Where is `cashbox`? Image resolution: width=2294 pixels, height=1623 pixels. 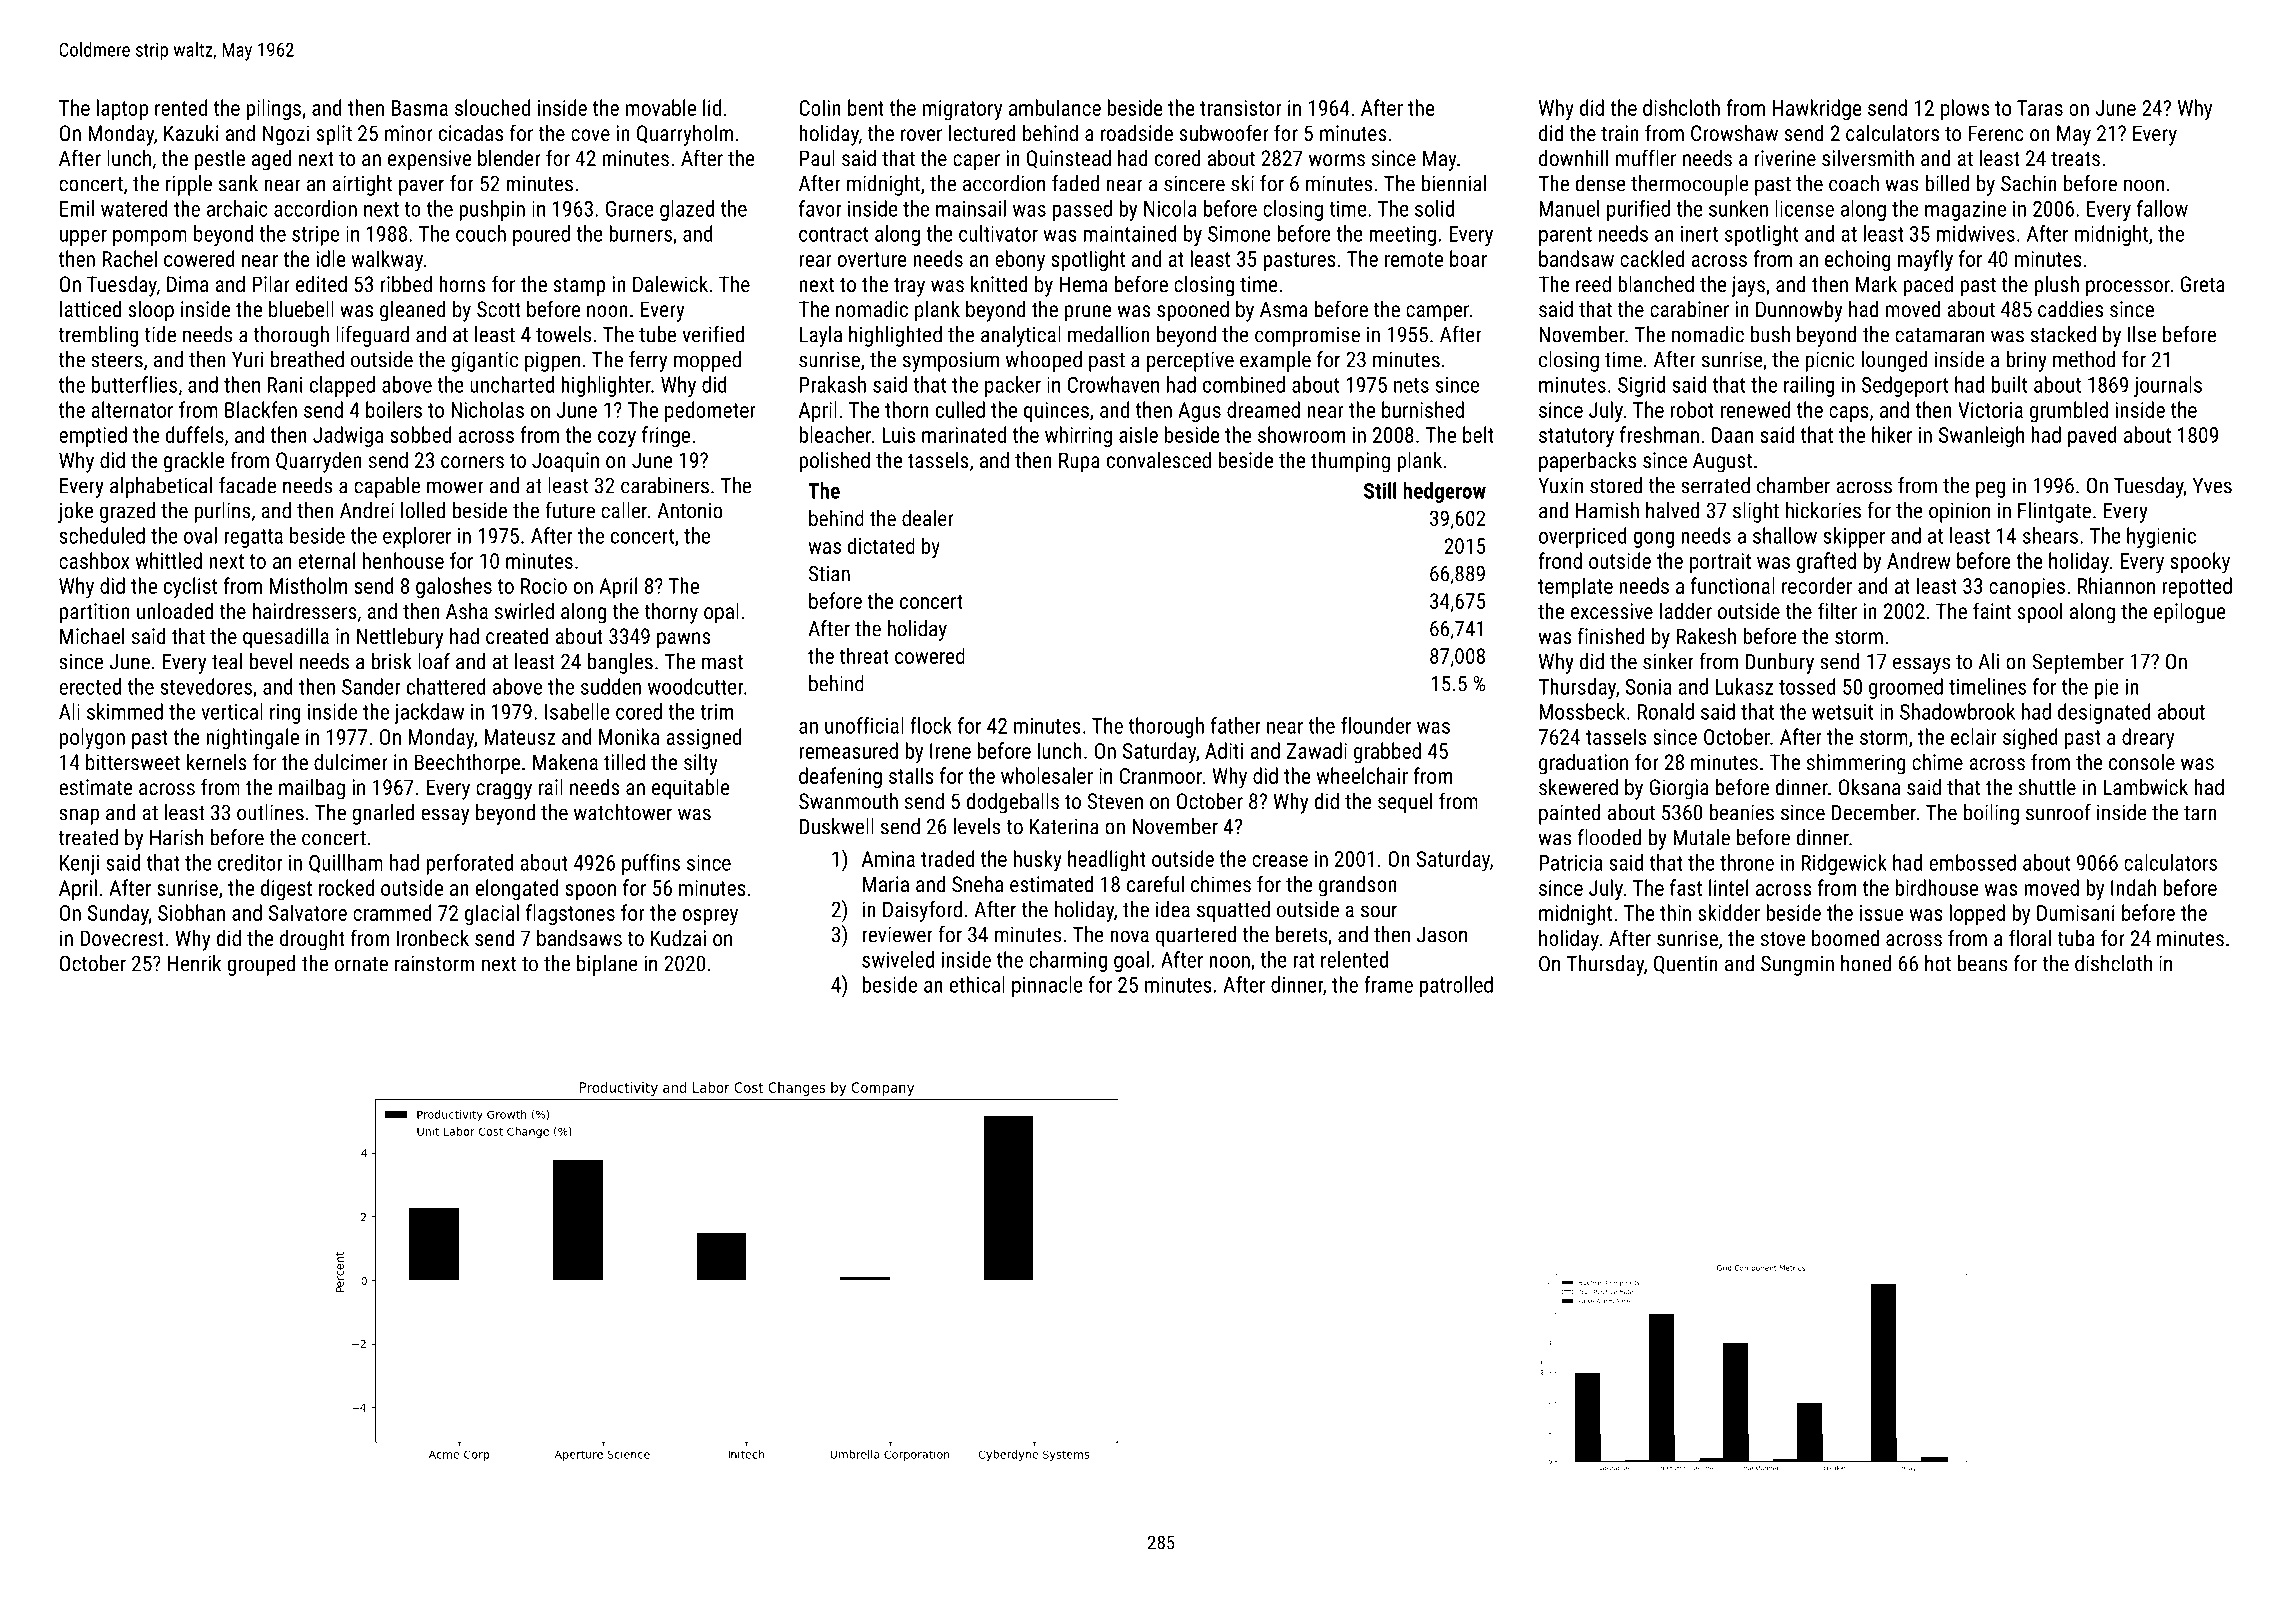
cashbox is located at coordinates (94, 560).
